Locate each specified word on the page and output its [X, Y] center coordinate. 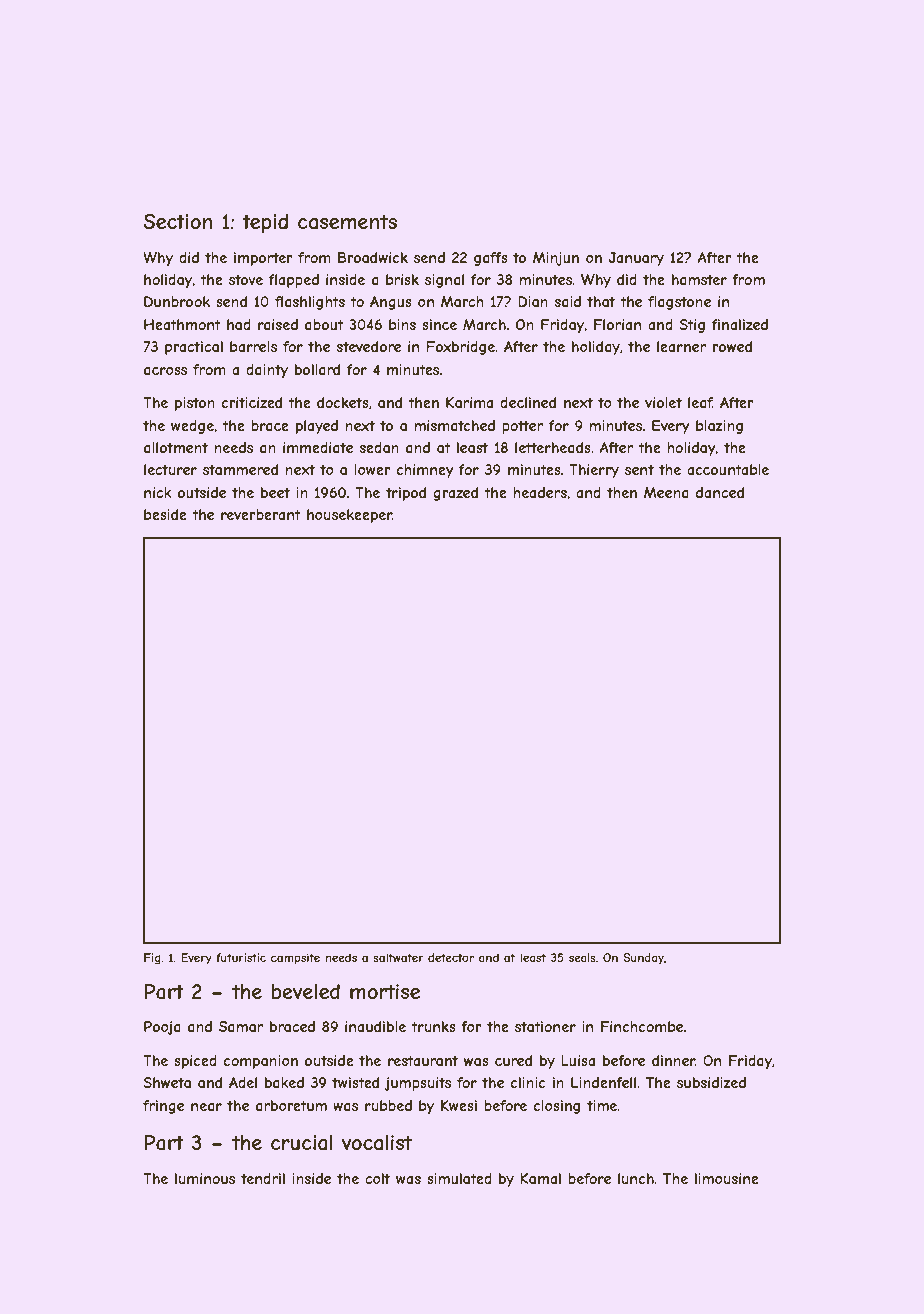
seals [582, 957]
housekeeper [349, 516]
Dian [533, 301]
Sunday [643, 959]
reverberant [261, 514]
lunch [636, 1178]
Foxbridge [460, 348]
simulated [459, 1178]
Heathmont [182, 324]
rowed [732, 346]
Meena [666, 492]
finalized [740, 324]
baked [284, 1082]
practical [194, 348]
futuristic [241, 957]
